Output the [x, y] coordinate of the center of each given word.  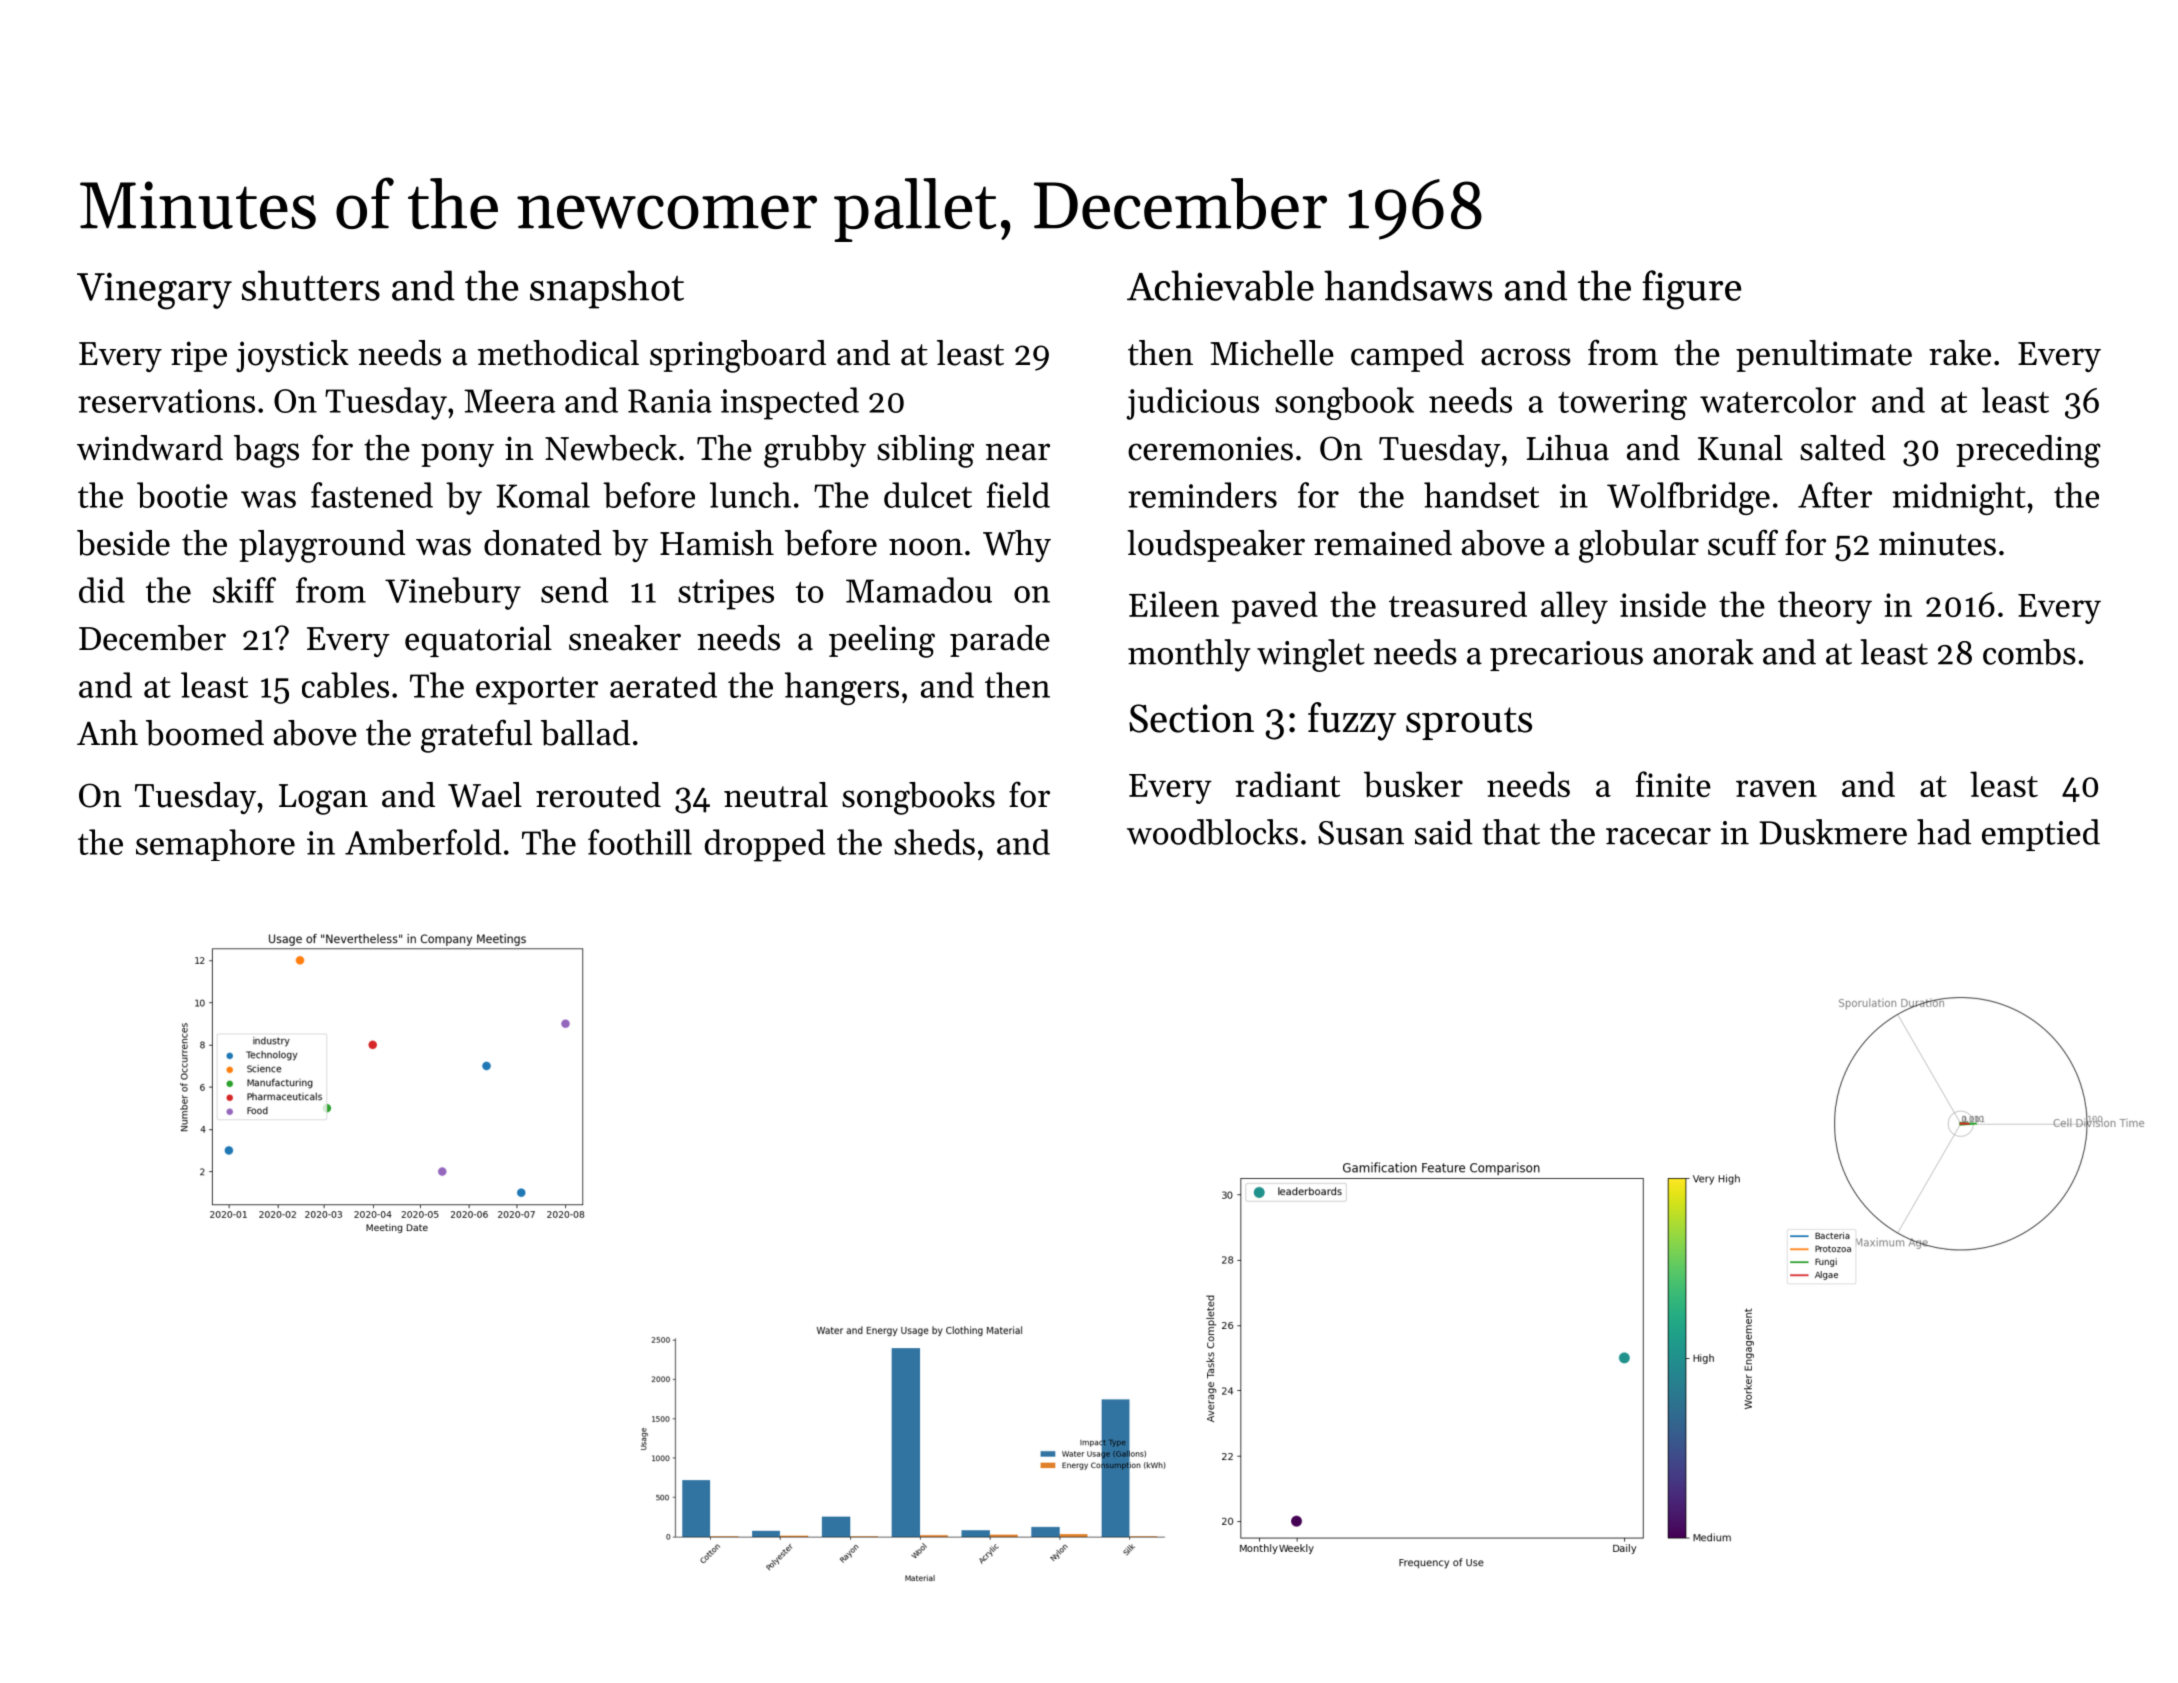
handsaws [1408, 285]
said [1444, 832]
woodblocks [1212, 832]
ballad [585, 733]
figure [1691, 290]
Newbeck [611, 448]
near [1018, 452]
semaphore [215, 845]
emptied [2041, 835]
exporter [537, 691]
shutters [311, 285]
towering [1622, 404]
